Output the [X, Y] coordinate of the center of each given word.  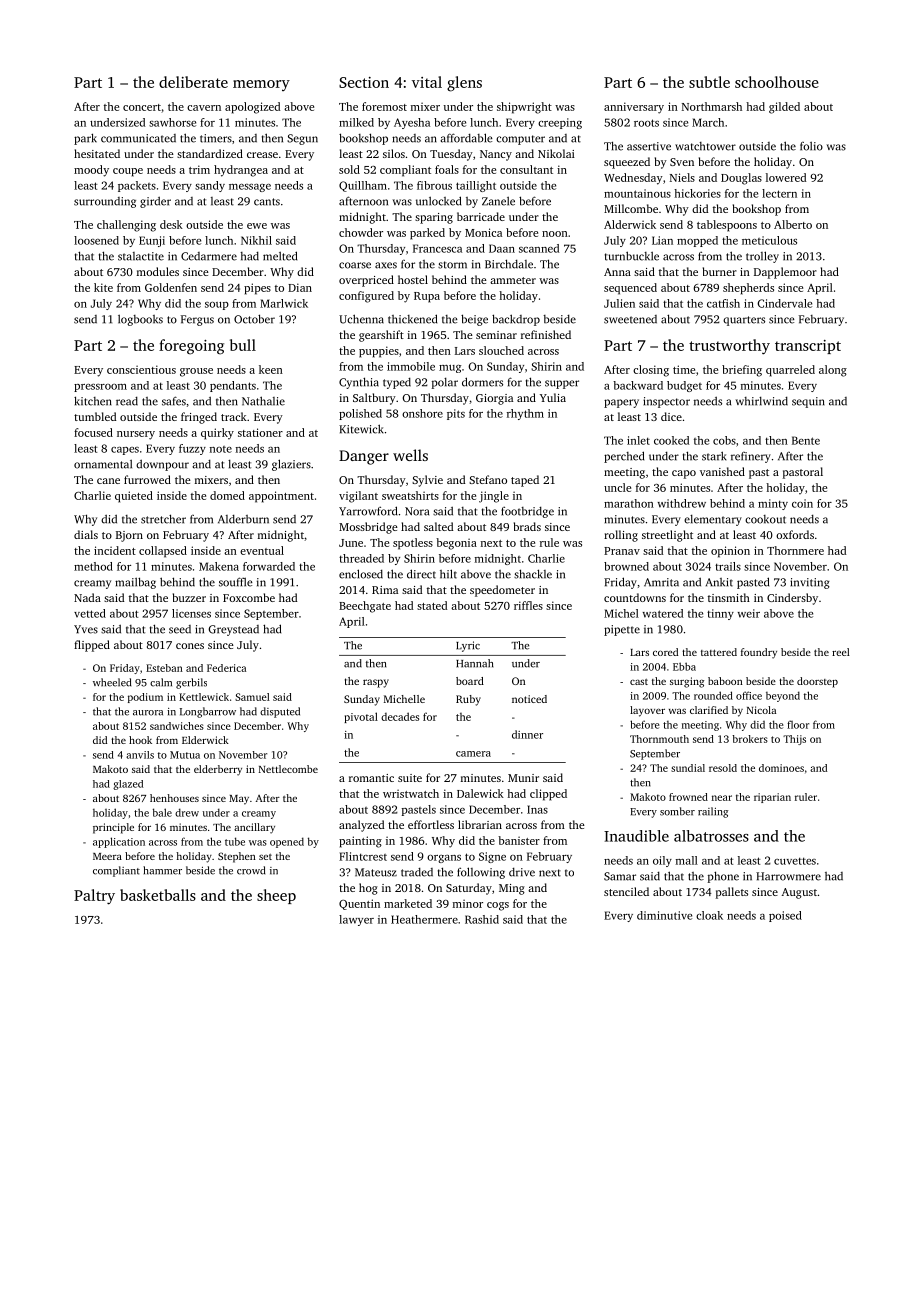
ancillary [254, 828]
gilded [784, 108]
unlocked [438, 201]
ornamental [103, 464]
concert [142, 107]
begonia [456, 544]
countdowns [635, 597]
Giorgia [494, 399]
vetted [90, 613]
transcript [808, 347]
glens [464, 84]
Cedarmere [209, 256]
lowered [786, 177]
